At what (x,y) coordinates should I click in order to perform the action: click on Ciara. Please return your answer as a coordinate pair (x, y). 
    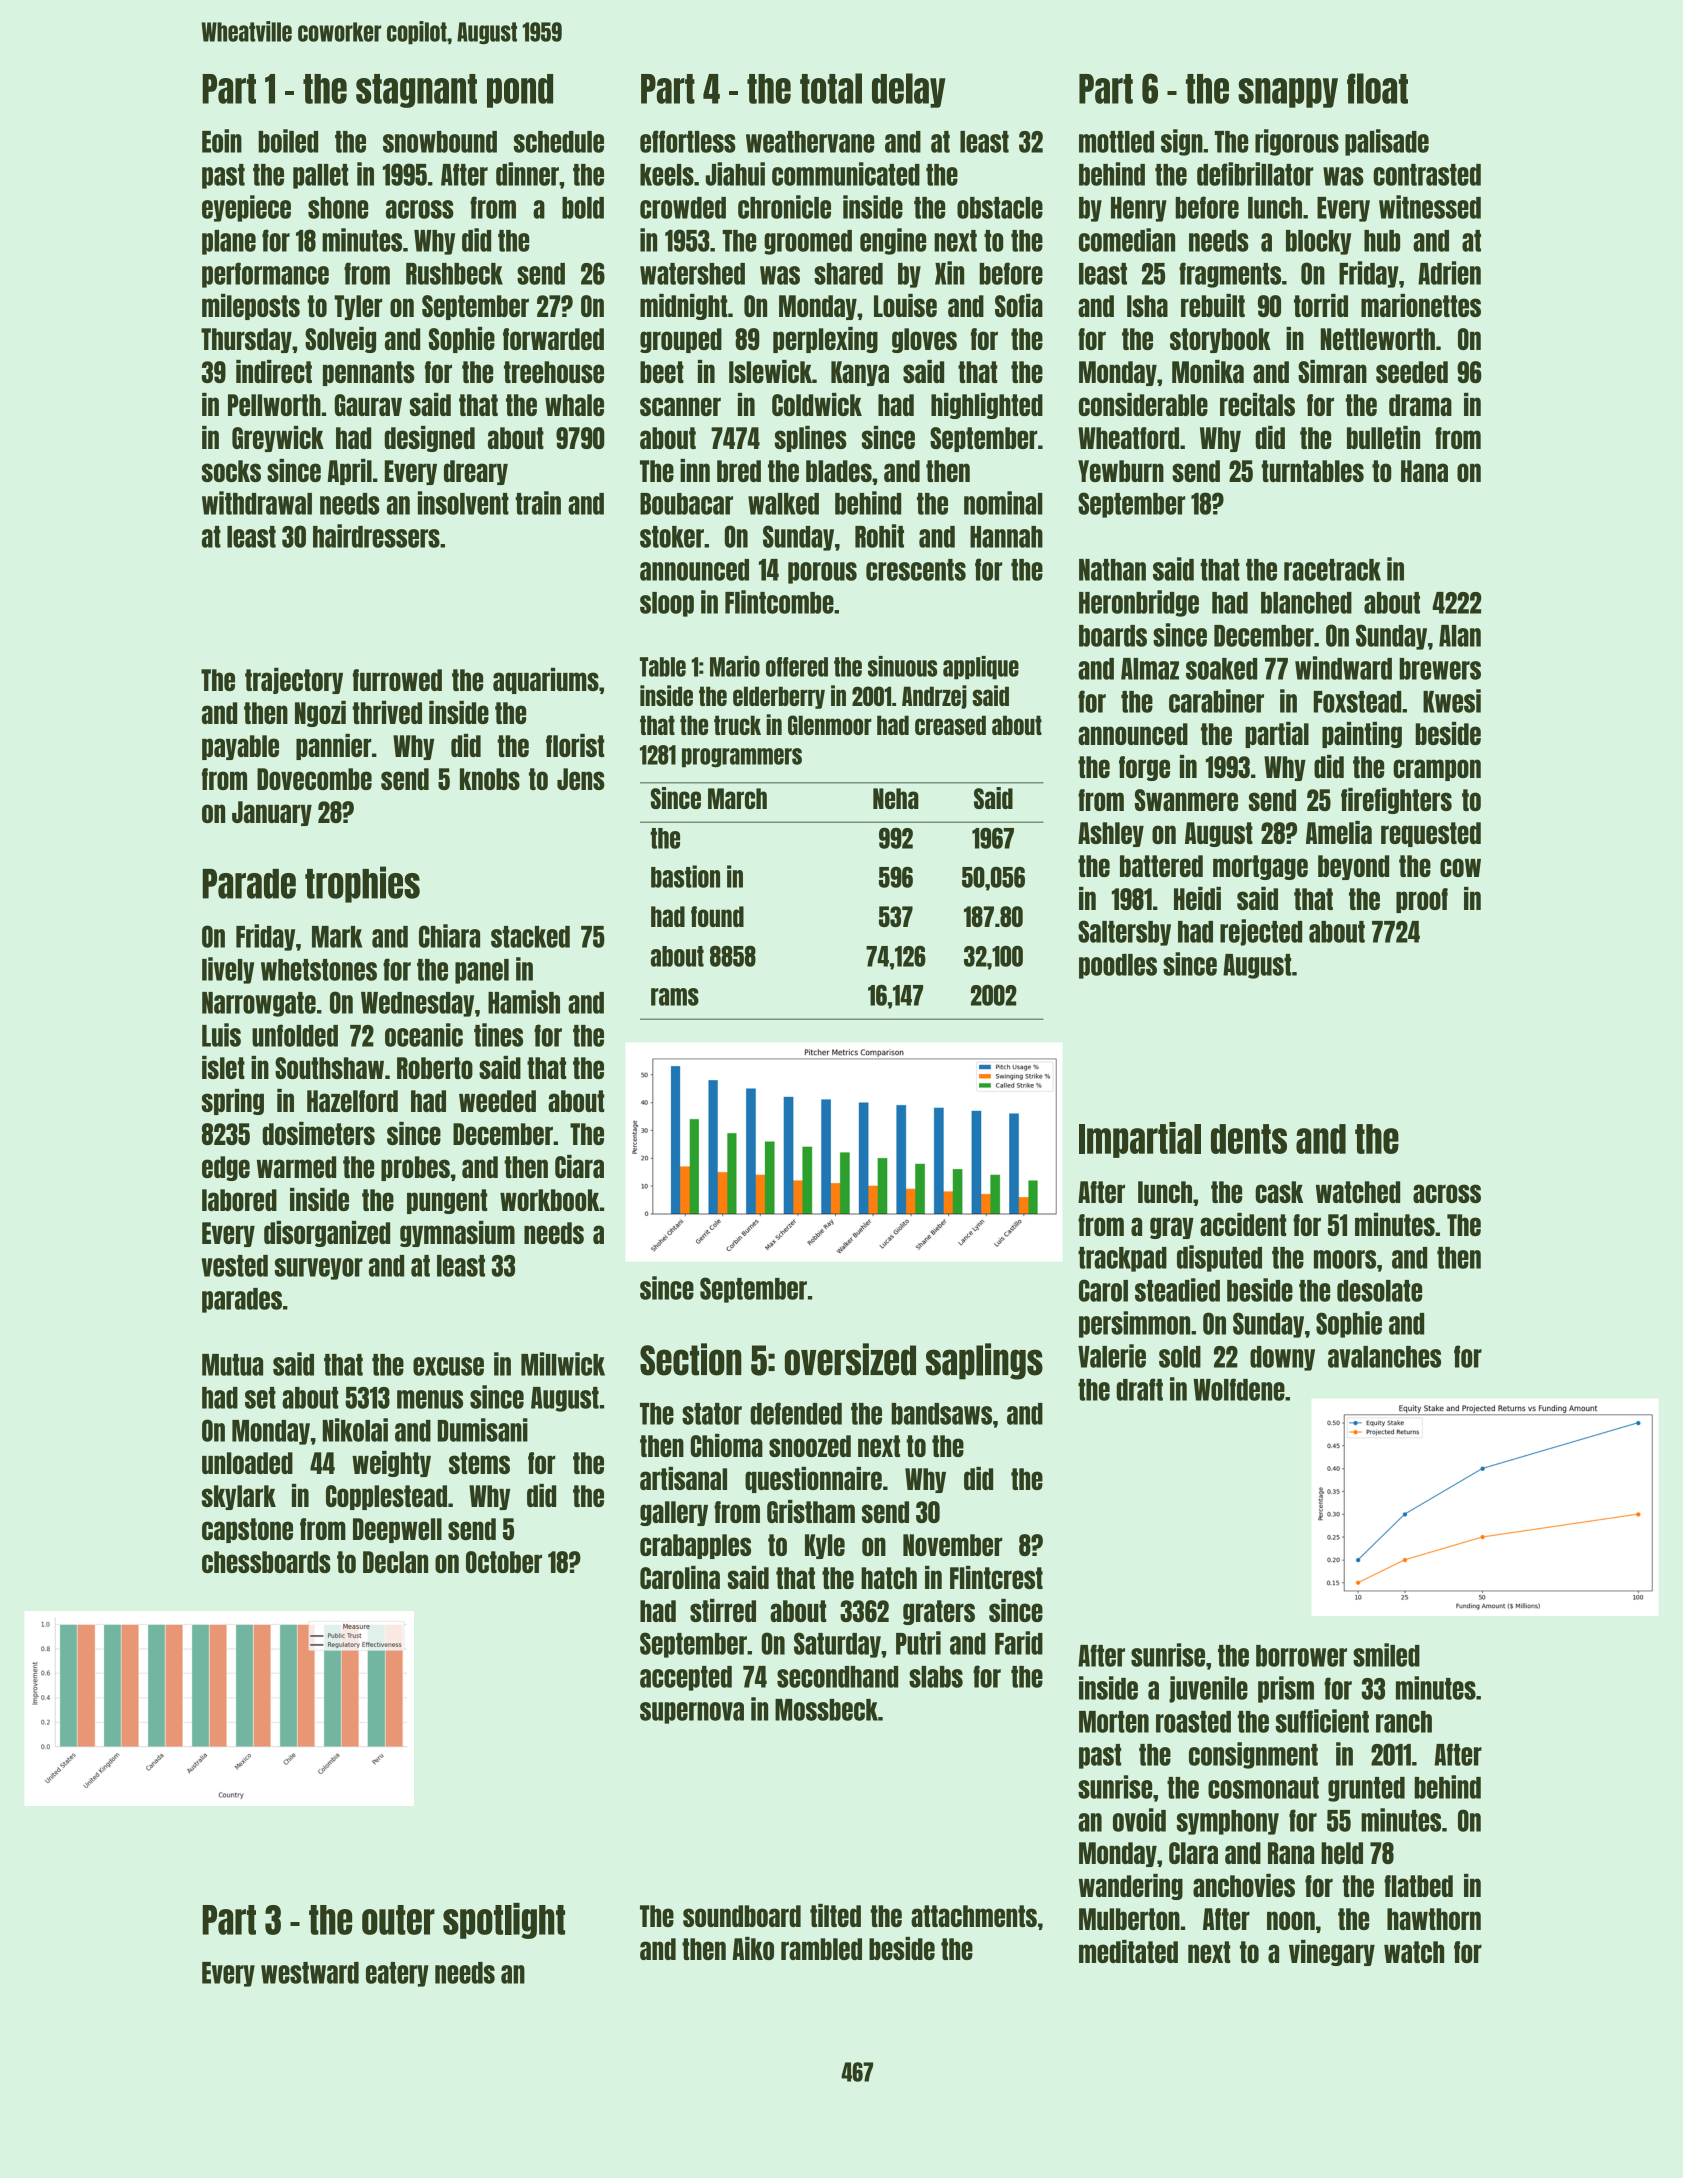
    Looking at the image, I should click on (579, 1166).
